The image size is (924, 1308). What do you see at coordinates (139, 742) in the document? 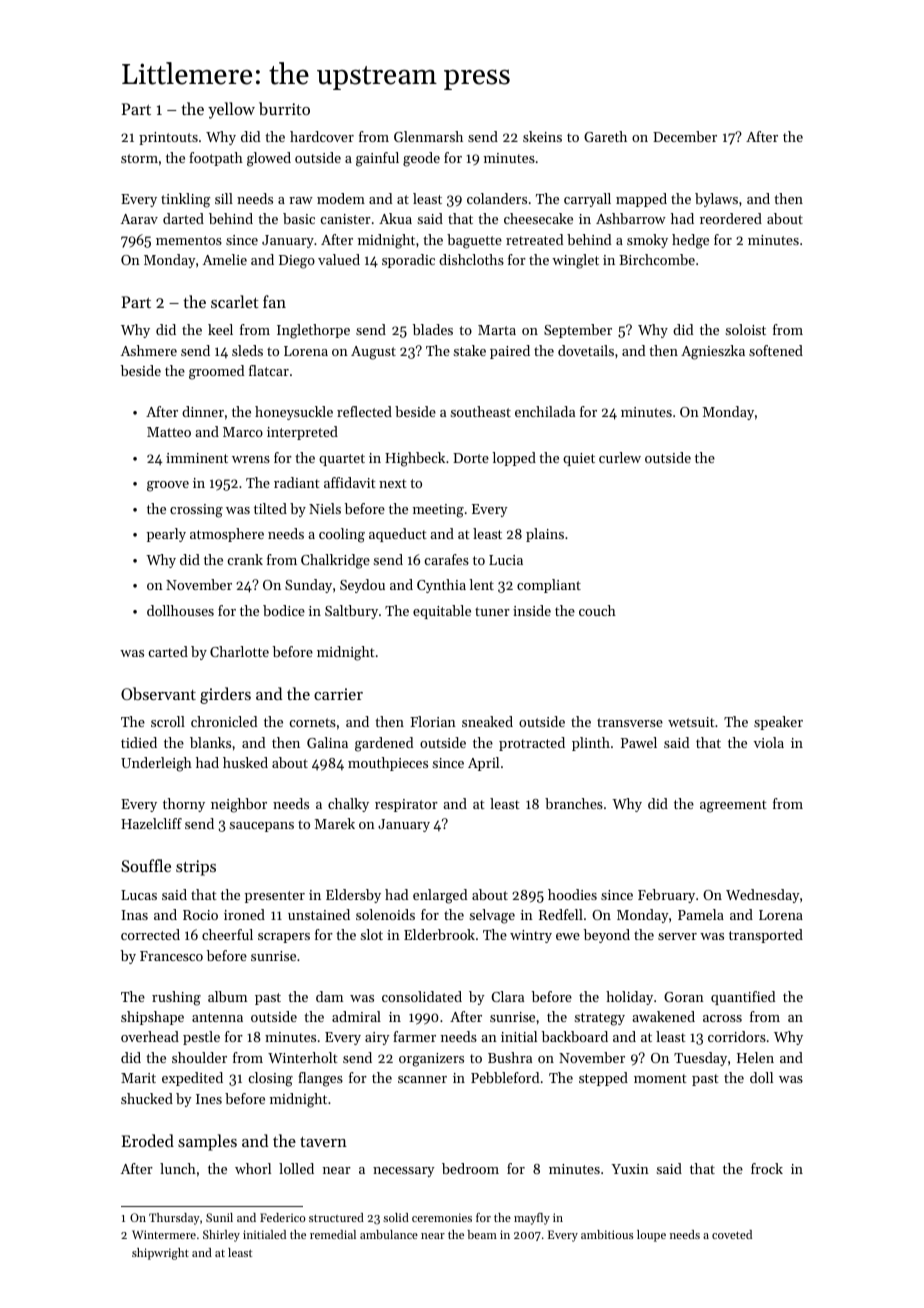
I see `tidied` at bounding box center [139, 742].
